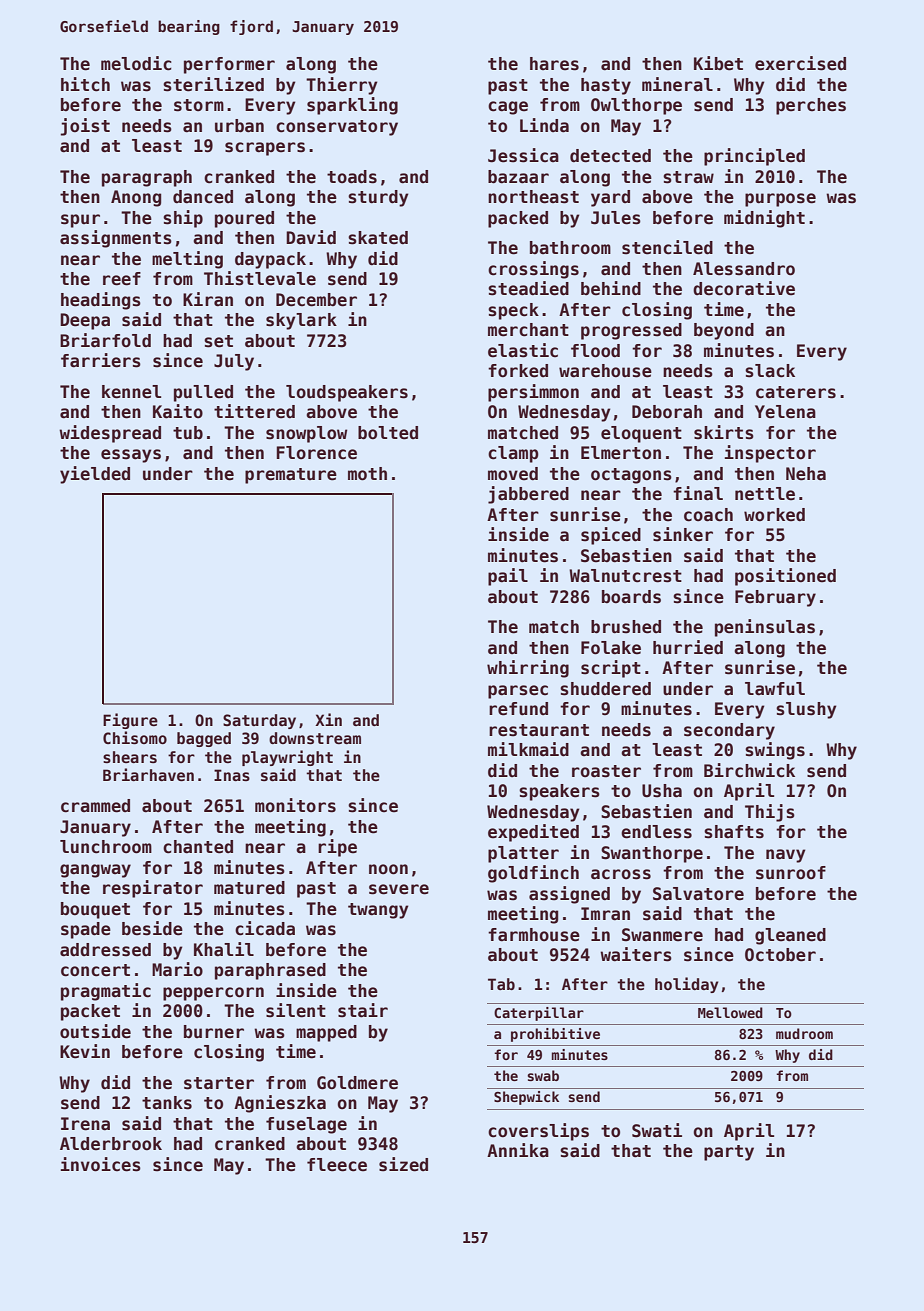 This image has height=1311, width=924. Describe the element at coordinates (199, 105) in the image. I see `storm` at that location.
